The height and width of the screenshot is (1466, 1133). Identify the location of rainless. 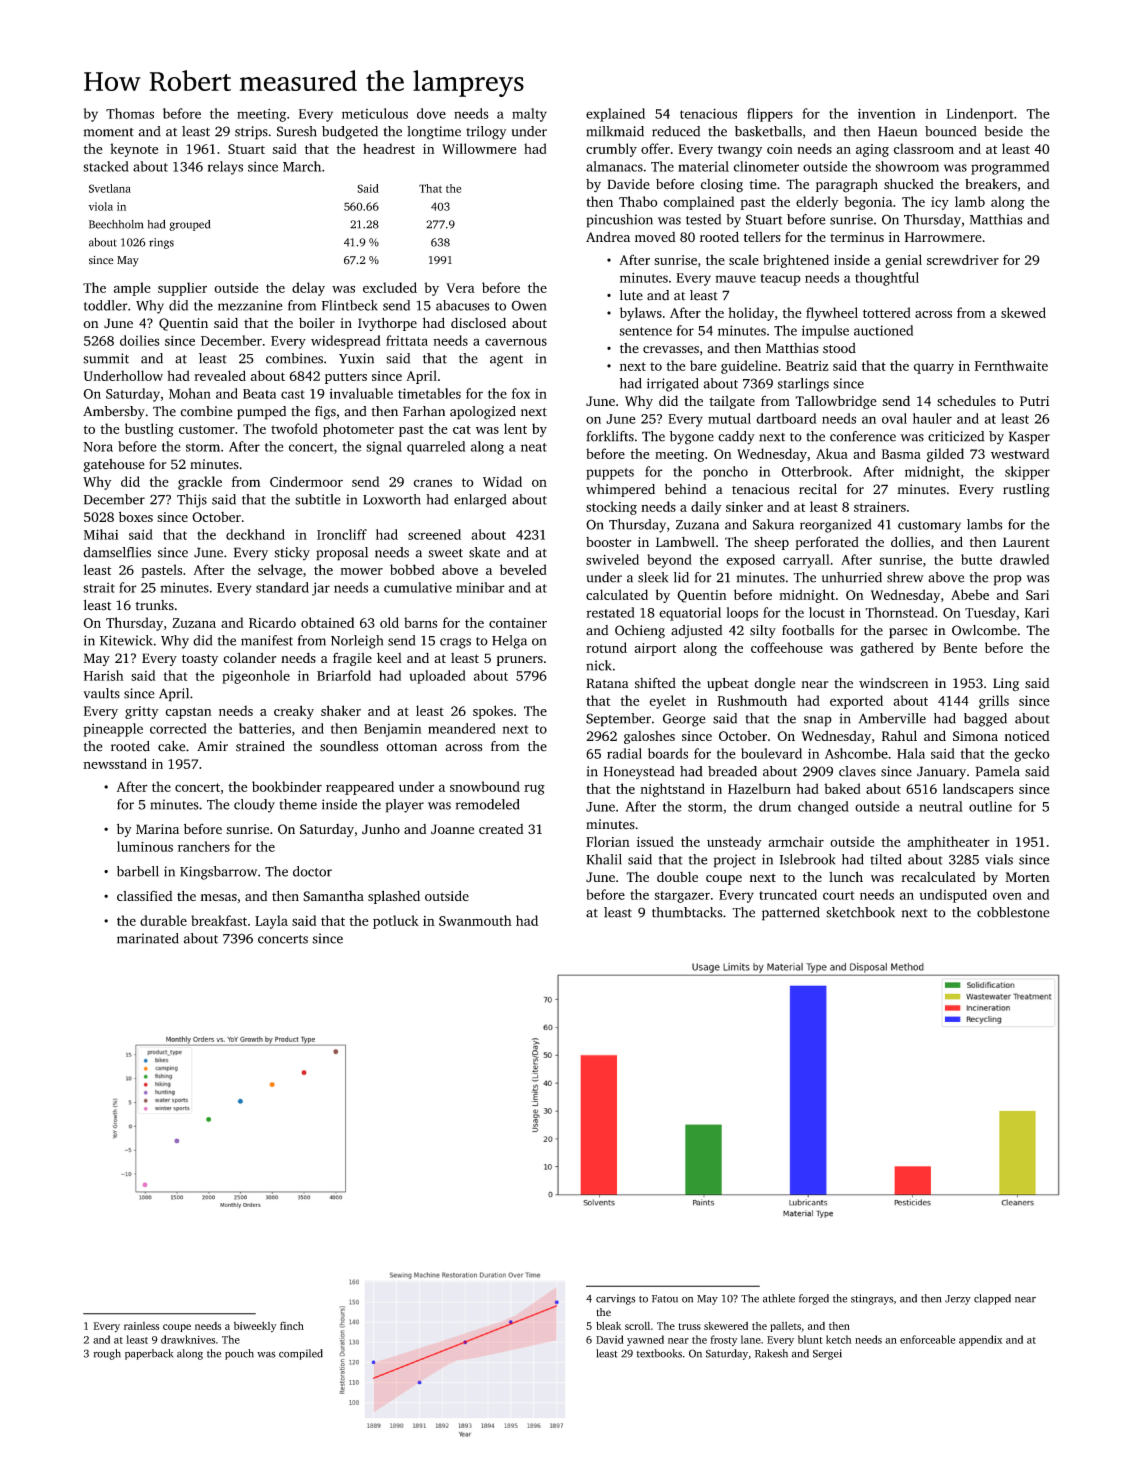
(141, 1326).
